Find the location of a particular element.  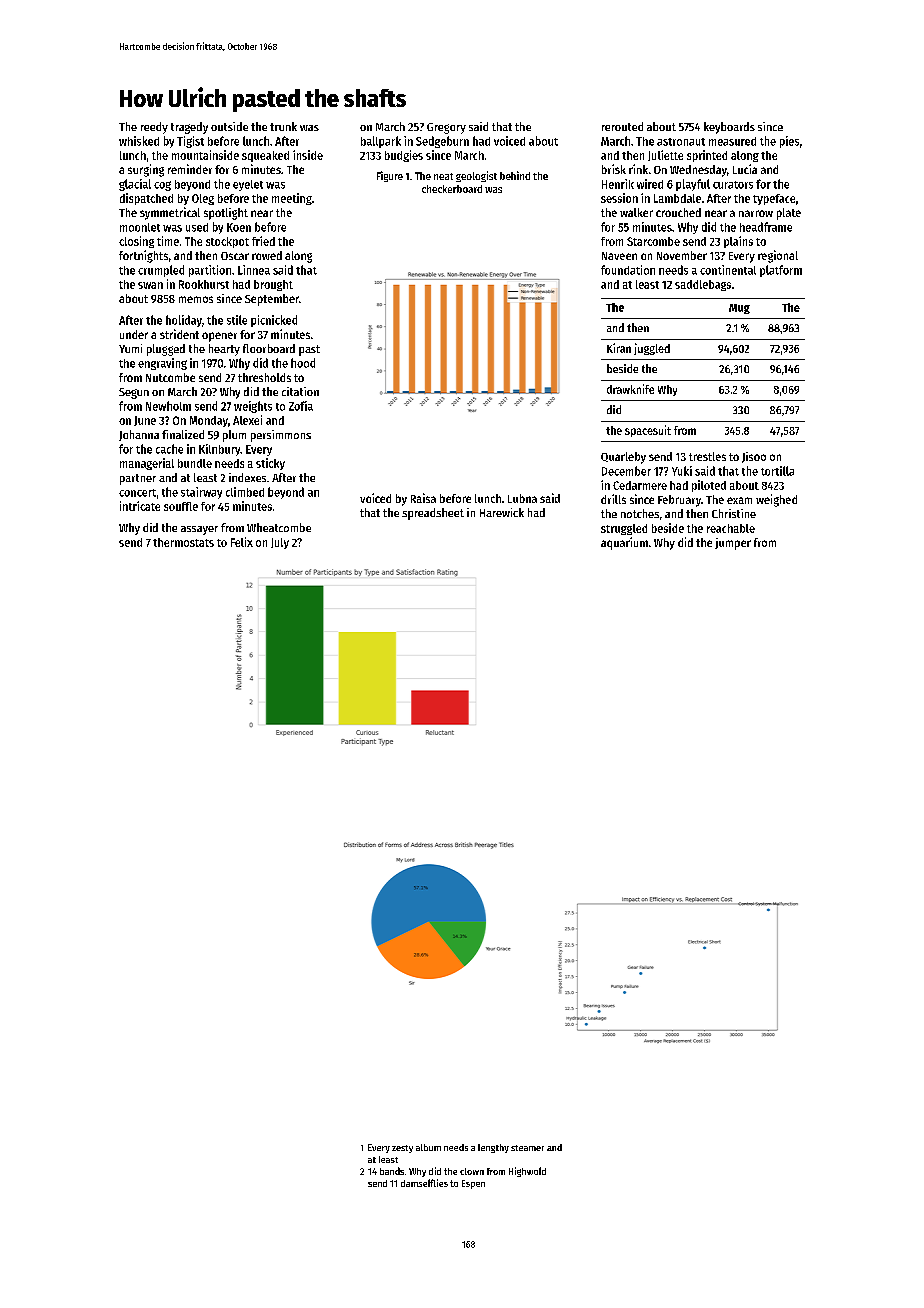

Harewick is located at coordinates (502, 512).
